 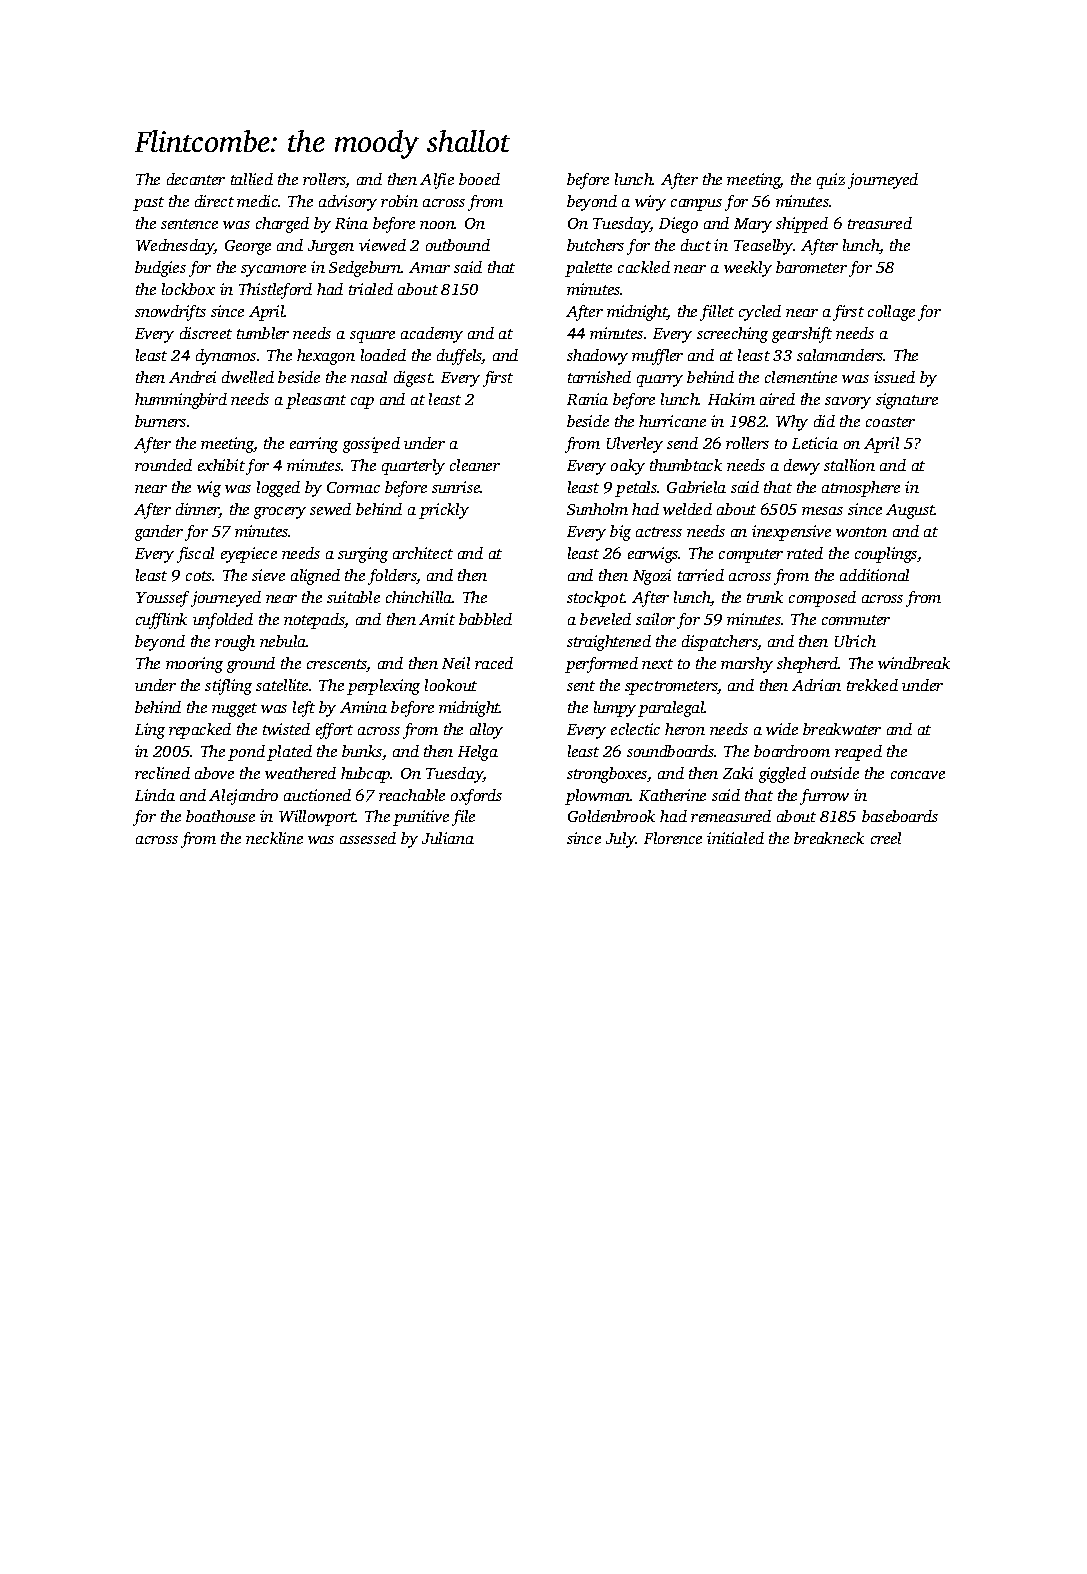 What do you see at coordinates (475, 465) in the page?
I see `cleaner` at bounding box center [475, 465].
